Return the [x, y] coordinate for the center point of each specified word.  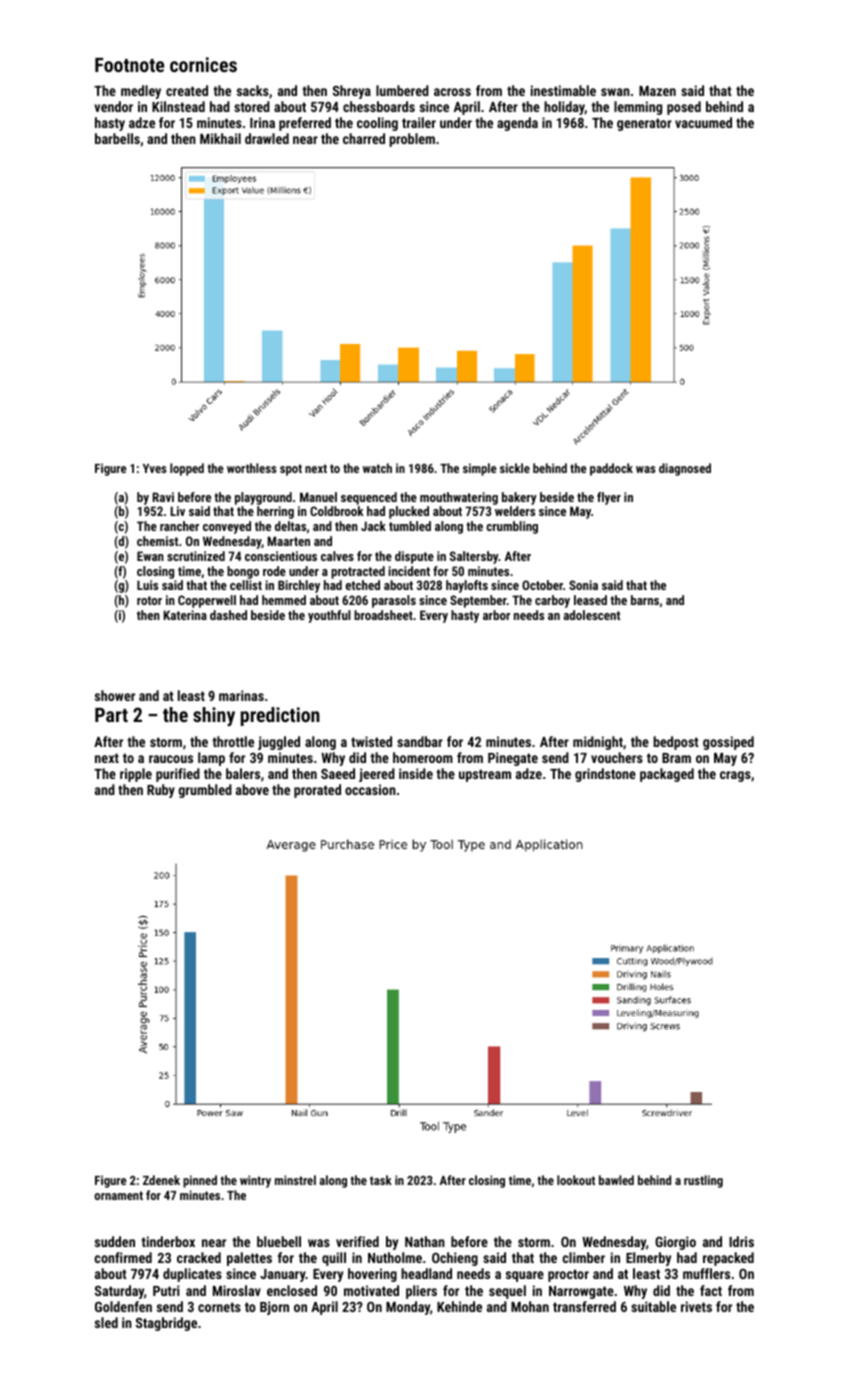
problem [412, 140]
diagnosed [685, 469]
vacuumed [703, 122]
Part [111, 715]
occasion [370, 789]
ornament [118, 1195]
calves [337, 556]
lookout [576, 1180]
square [525, 1276]
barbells [117, 138]
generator [644, 124]
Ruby [161, 791]
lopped [187, 469]
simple [480, 469]
